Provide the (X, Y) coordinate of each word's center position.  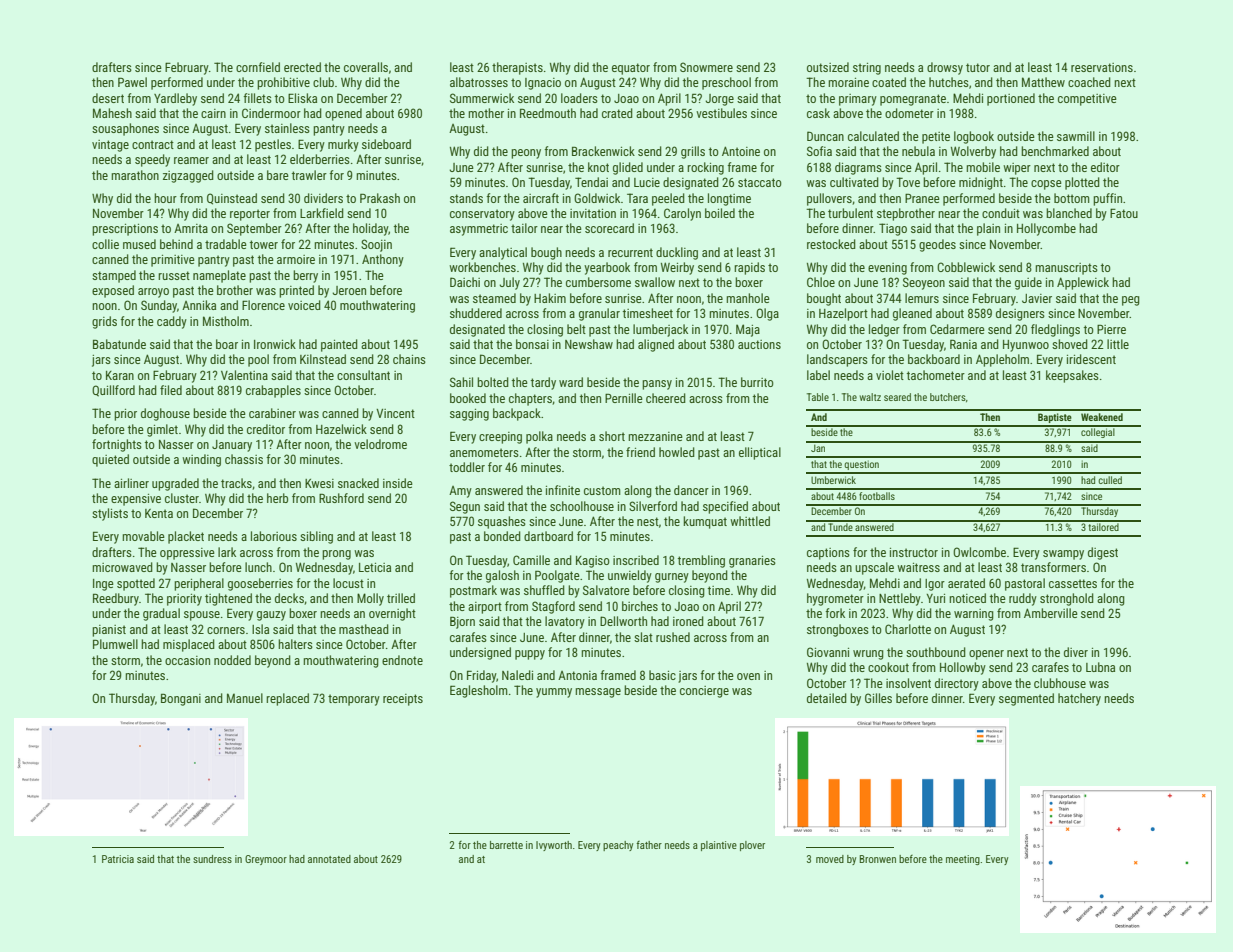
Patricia (118, 859)
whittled (750, 521)
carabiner (272, 413)
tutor (978, 67)
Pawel (132, 82)
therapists (517, 68)
